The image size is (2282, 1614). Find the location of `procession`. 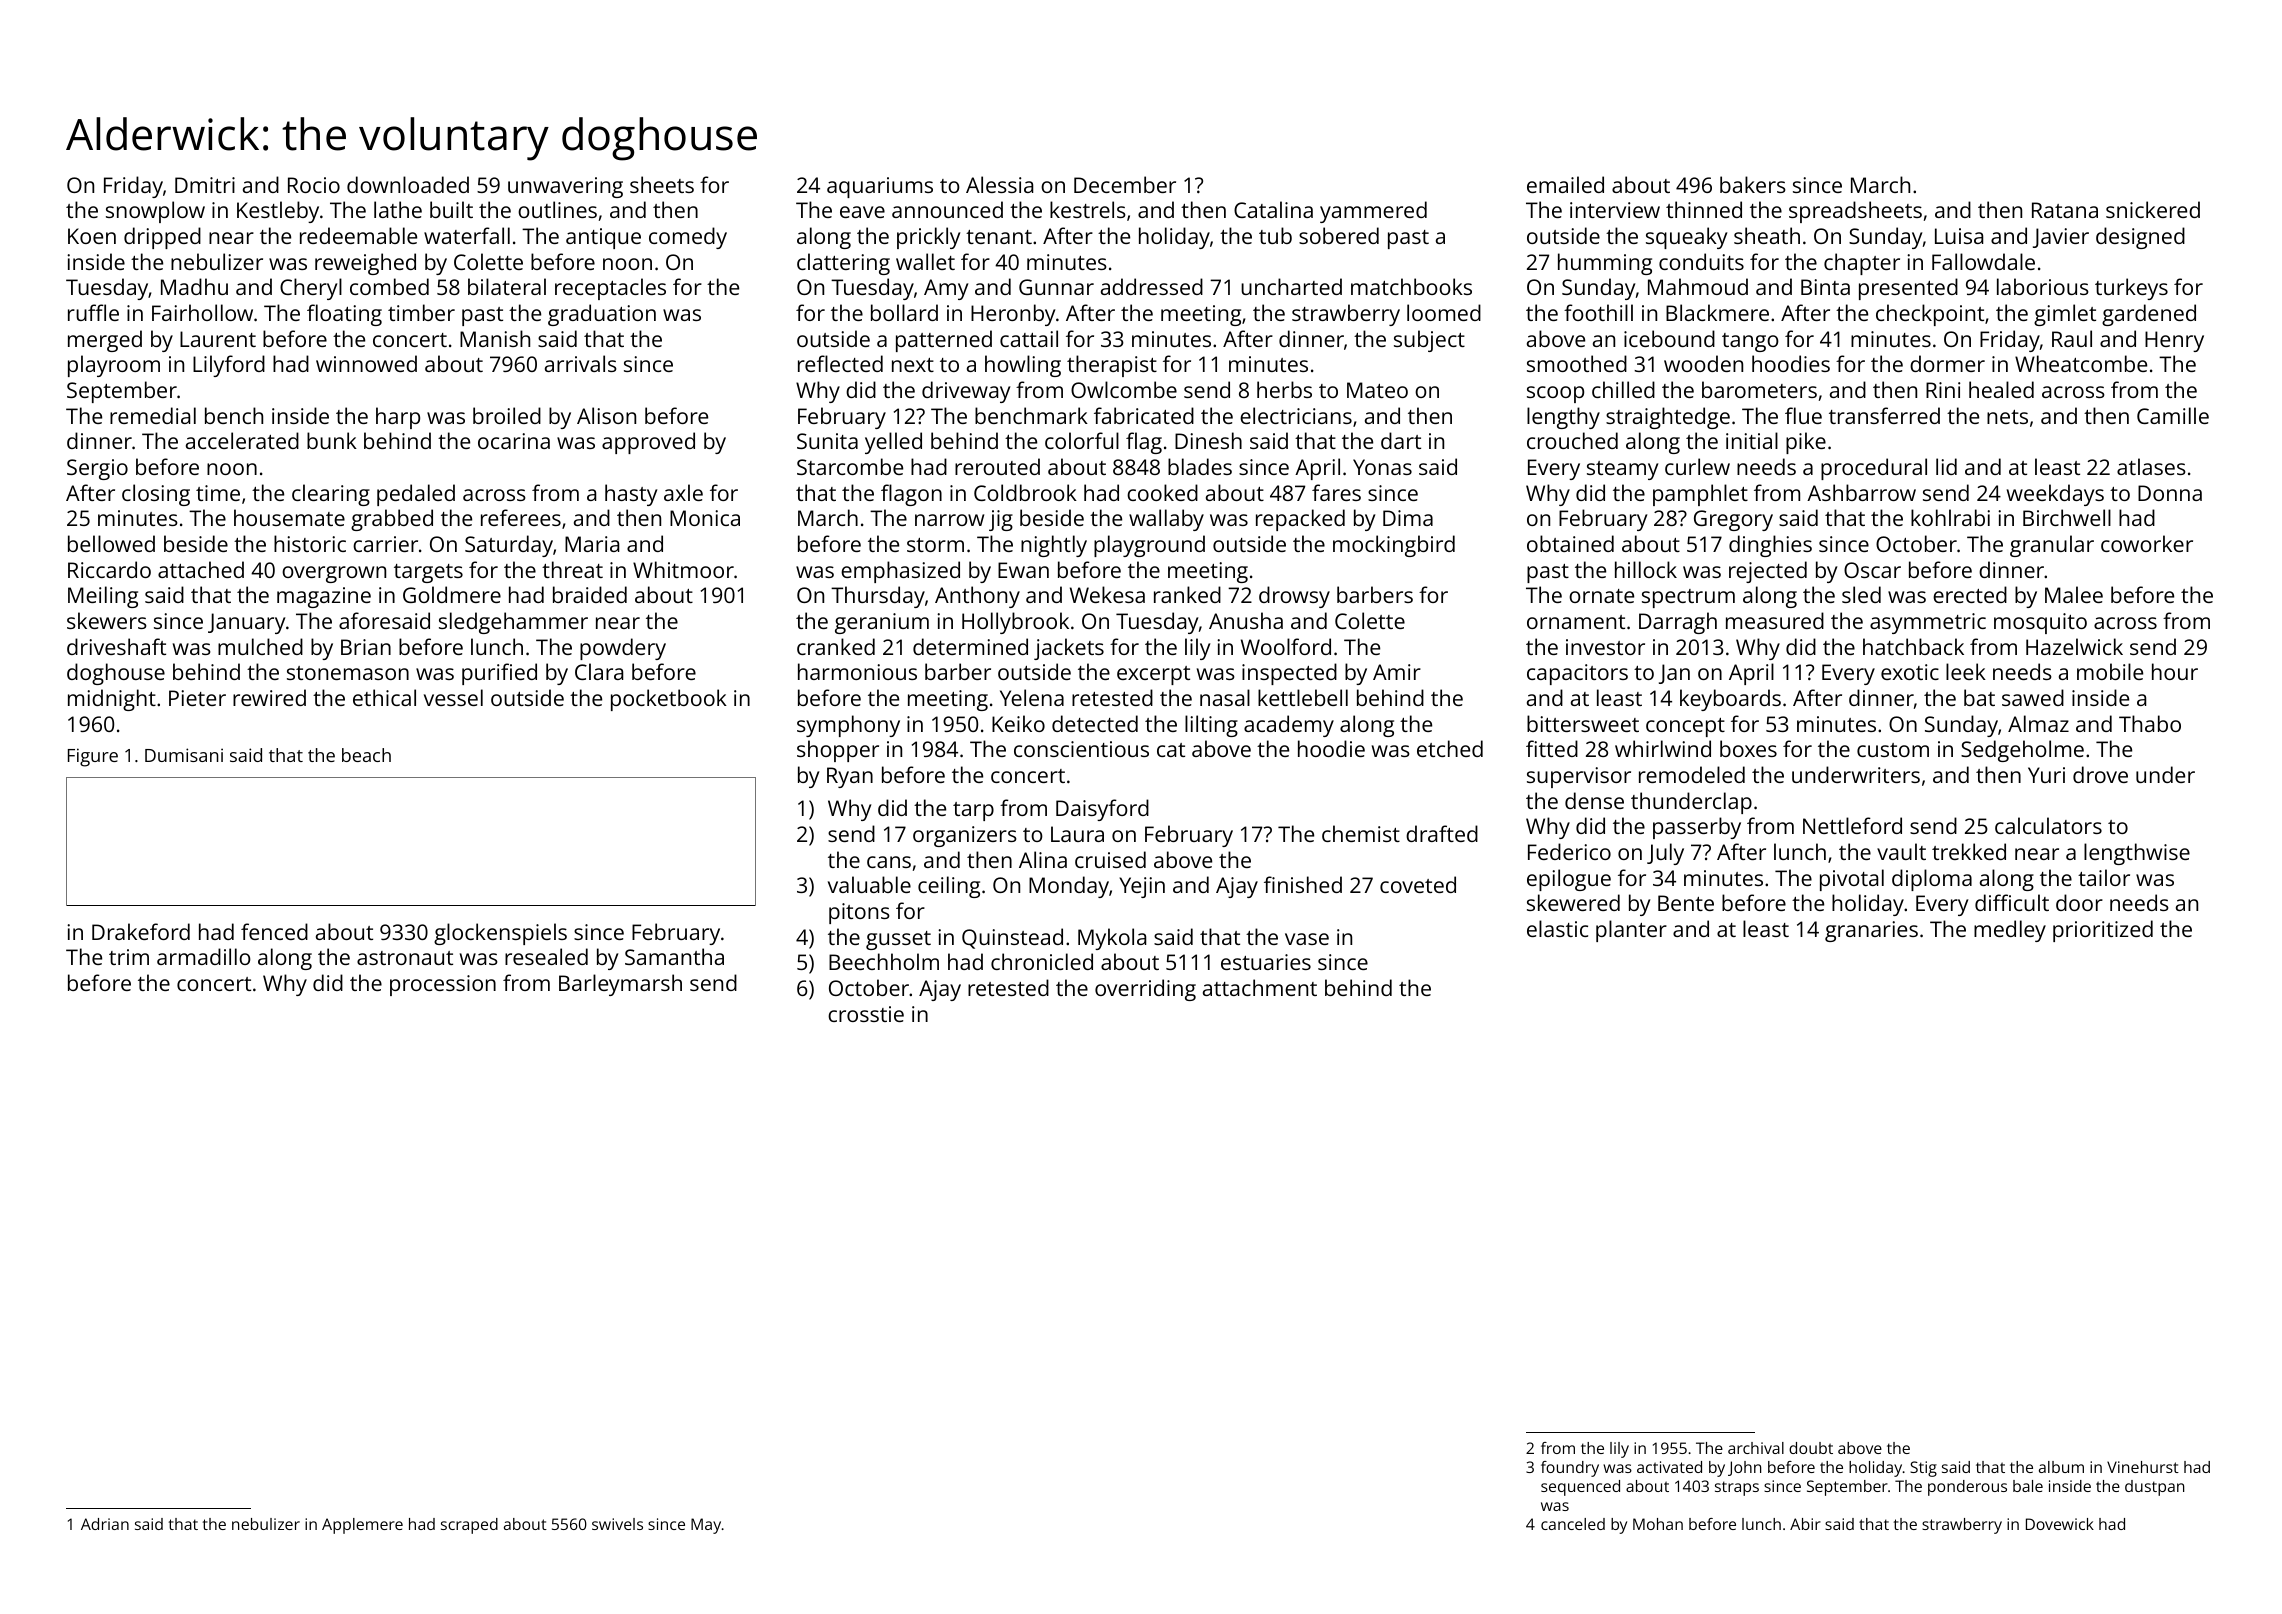

procession is located at coordinates (443, 985).
